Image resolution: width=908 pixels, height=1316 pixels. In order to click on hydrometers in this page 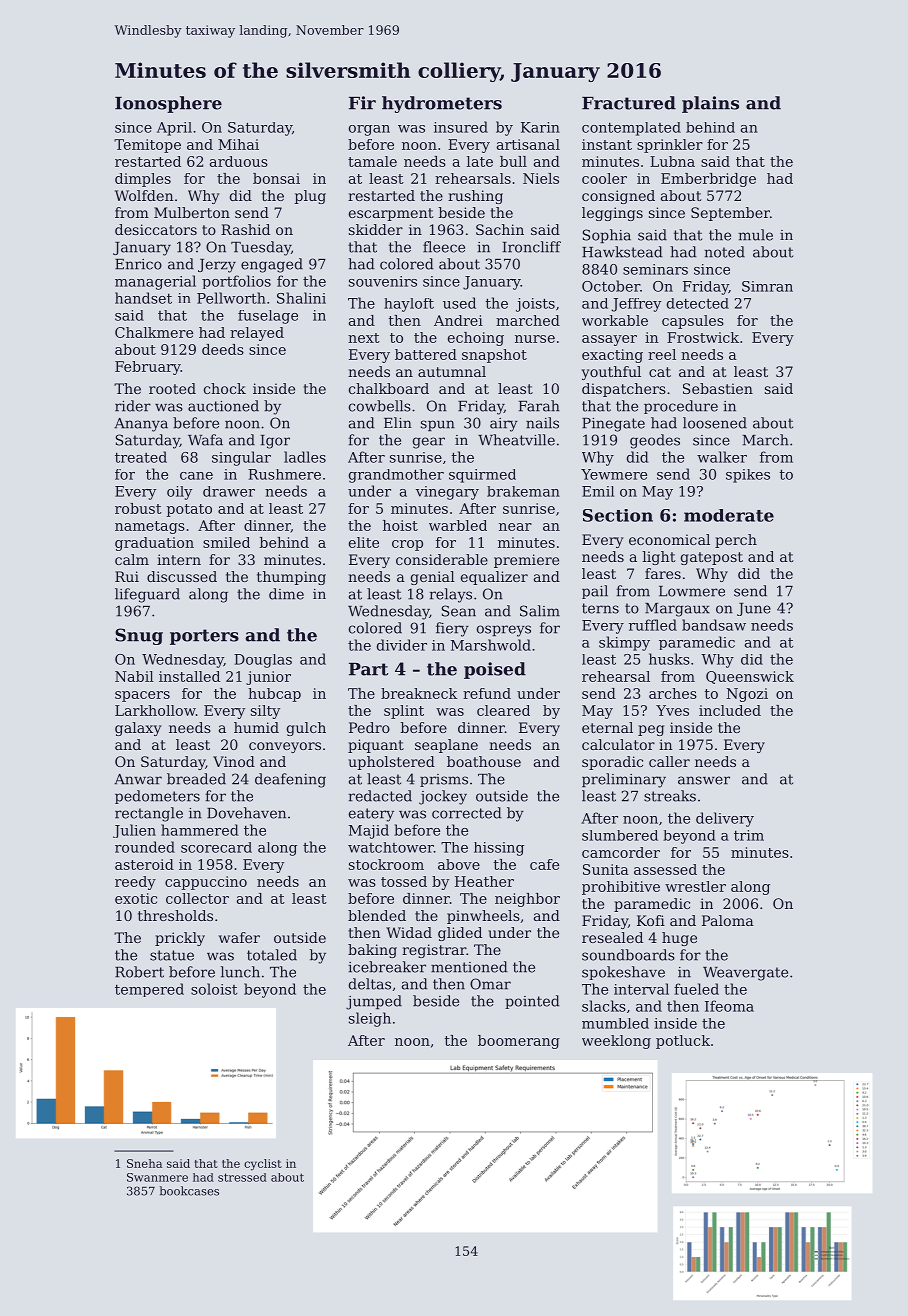, I will do `click(442, 104)`.
